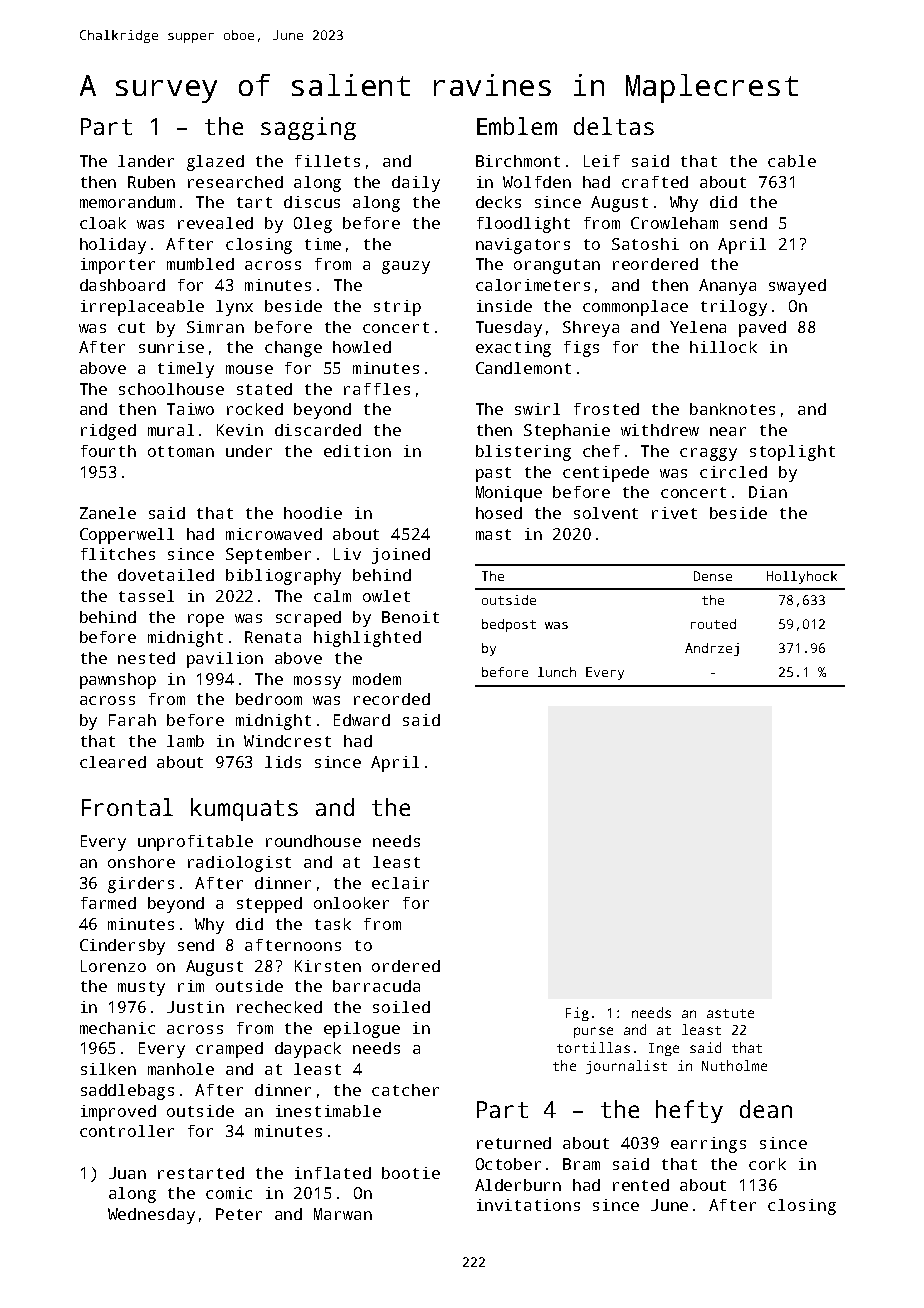 The height and width of the image is (1308, 924). What do you see at coordinates (132, 720) in the image?
I see `Farah` at bounding box center [132, 720].
